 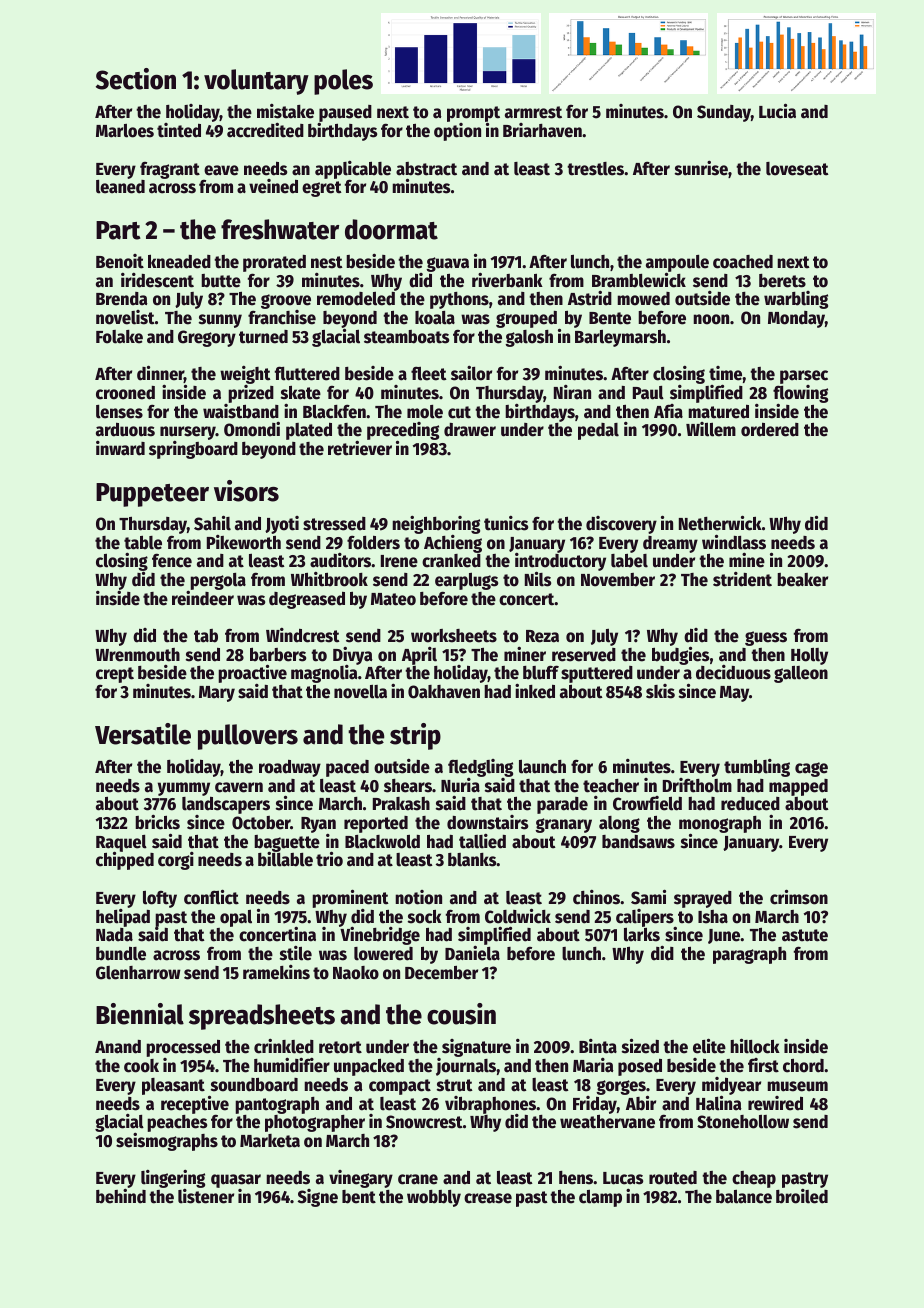 What do you see at coordinates (642, 935) in the page?
I see `larks` at bounding box center [642, 935].
